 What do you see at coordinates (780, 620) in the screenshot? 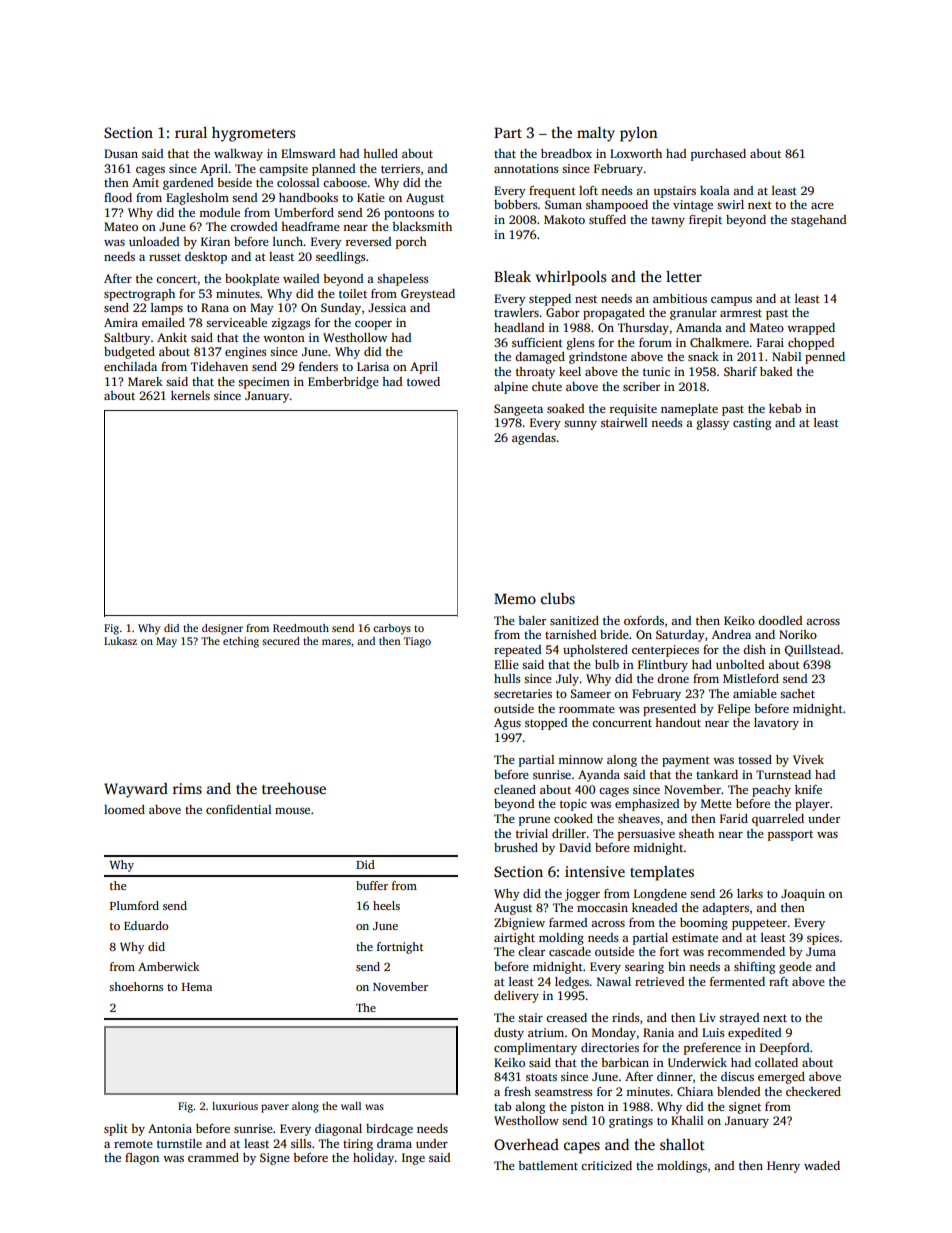
I see `doodled` at bounding box center [780, 620].
